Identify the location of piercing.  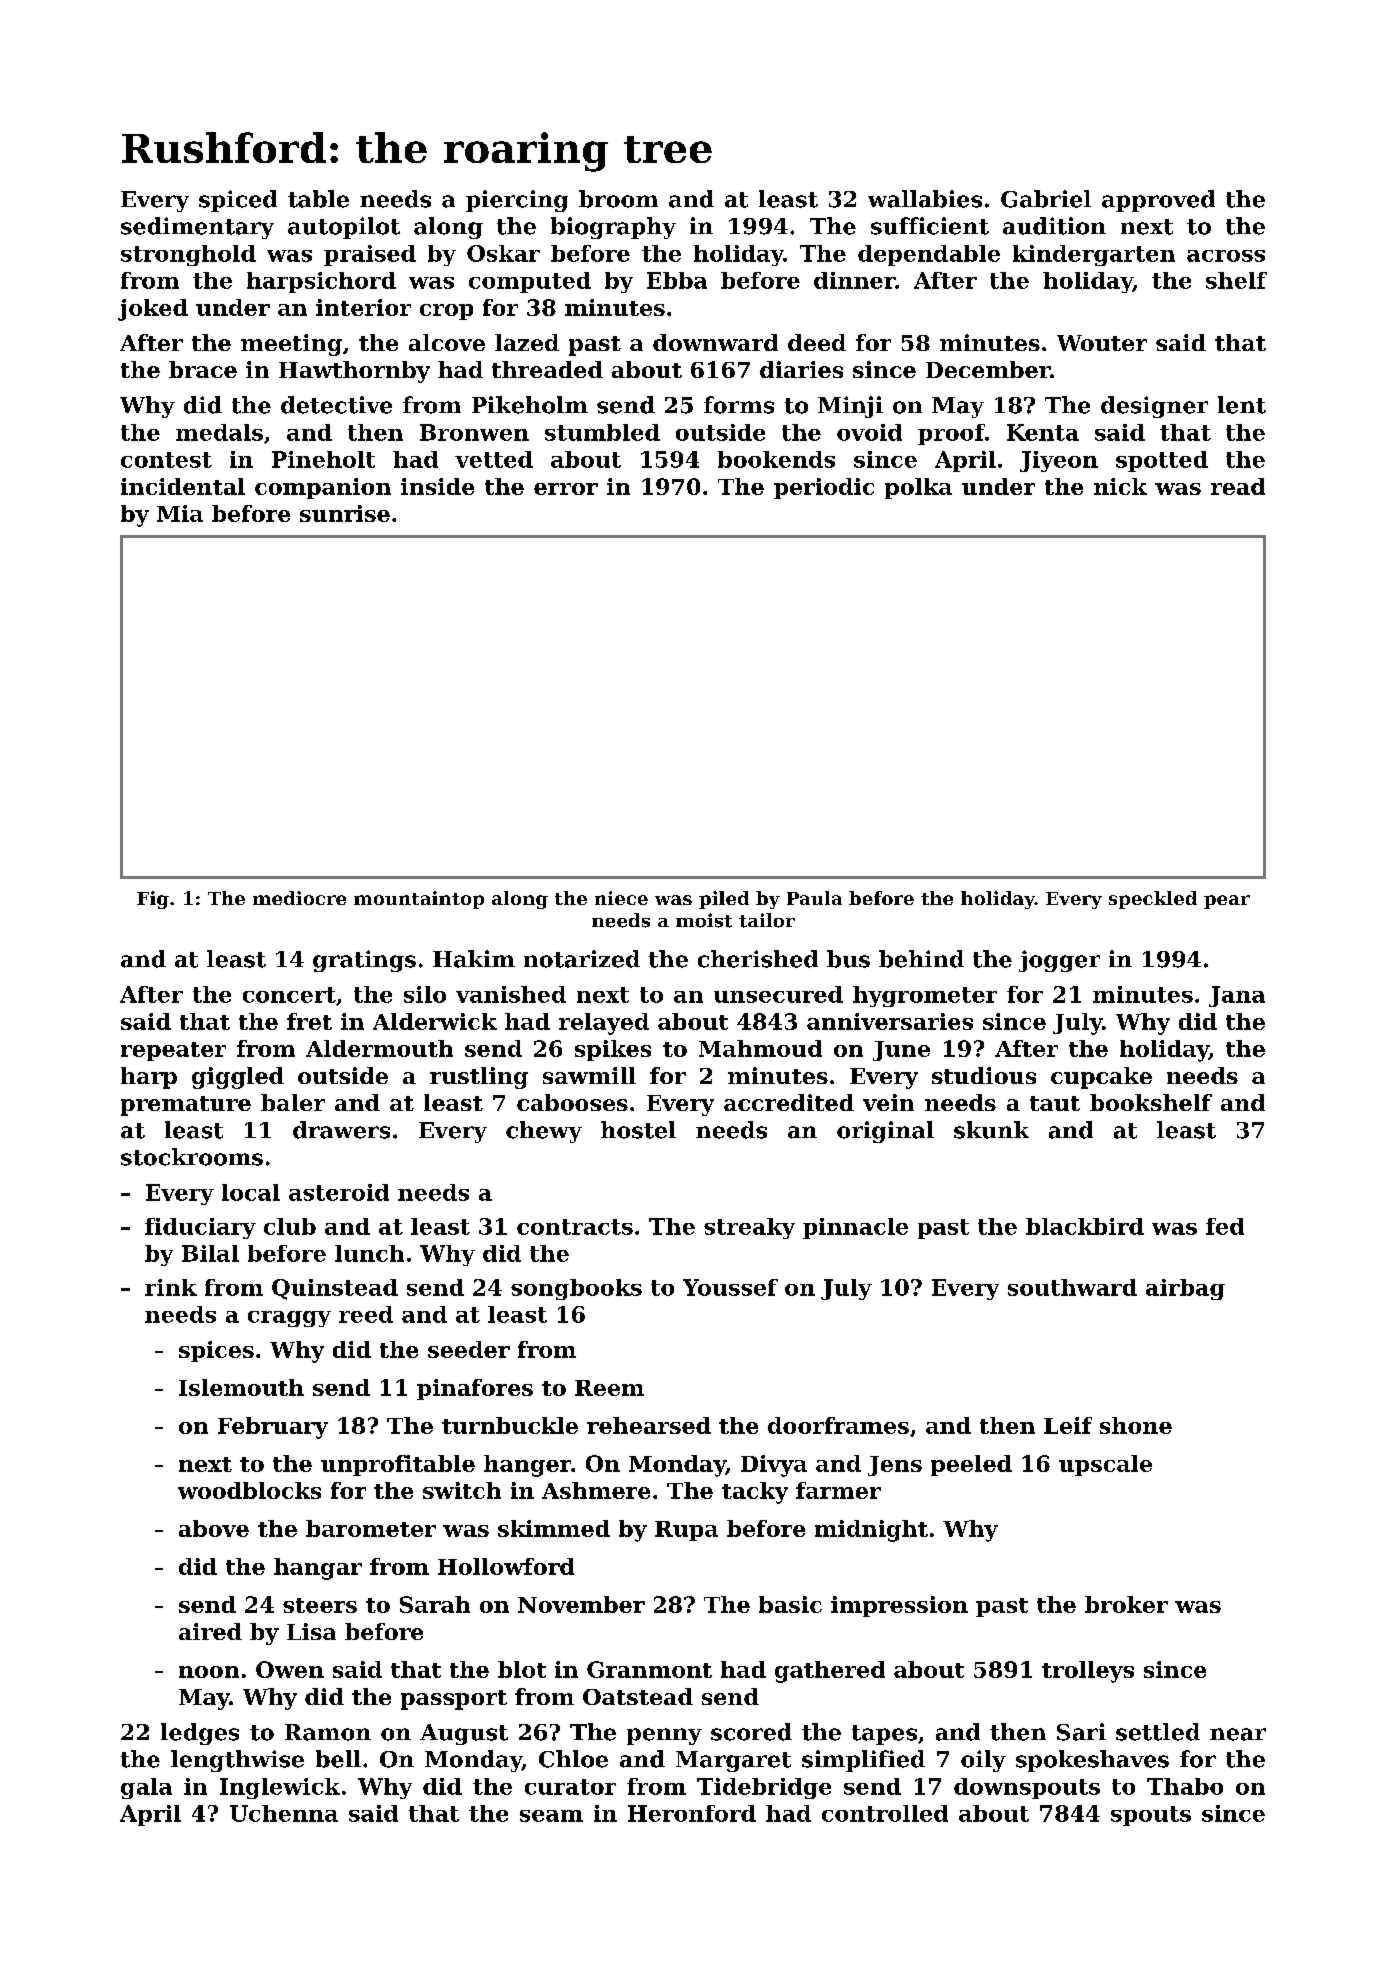
(517, 201).
